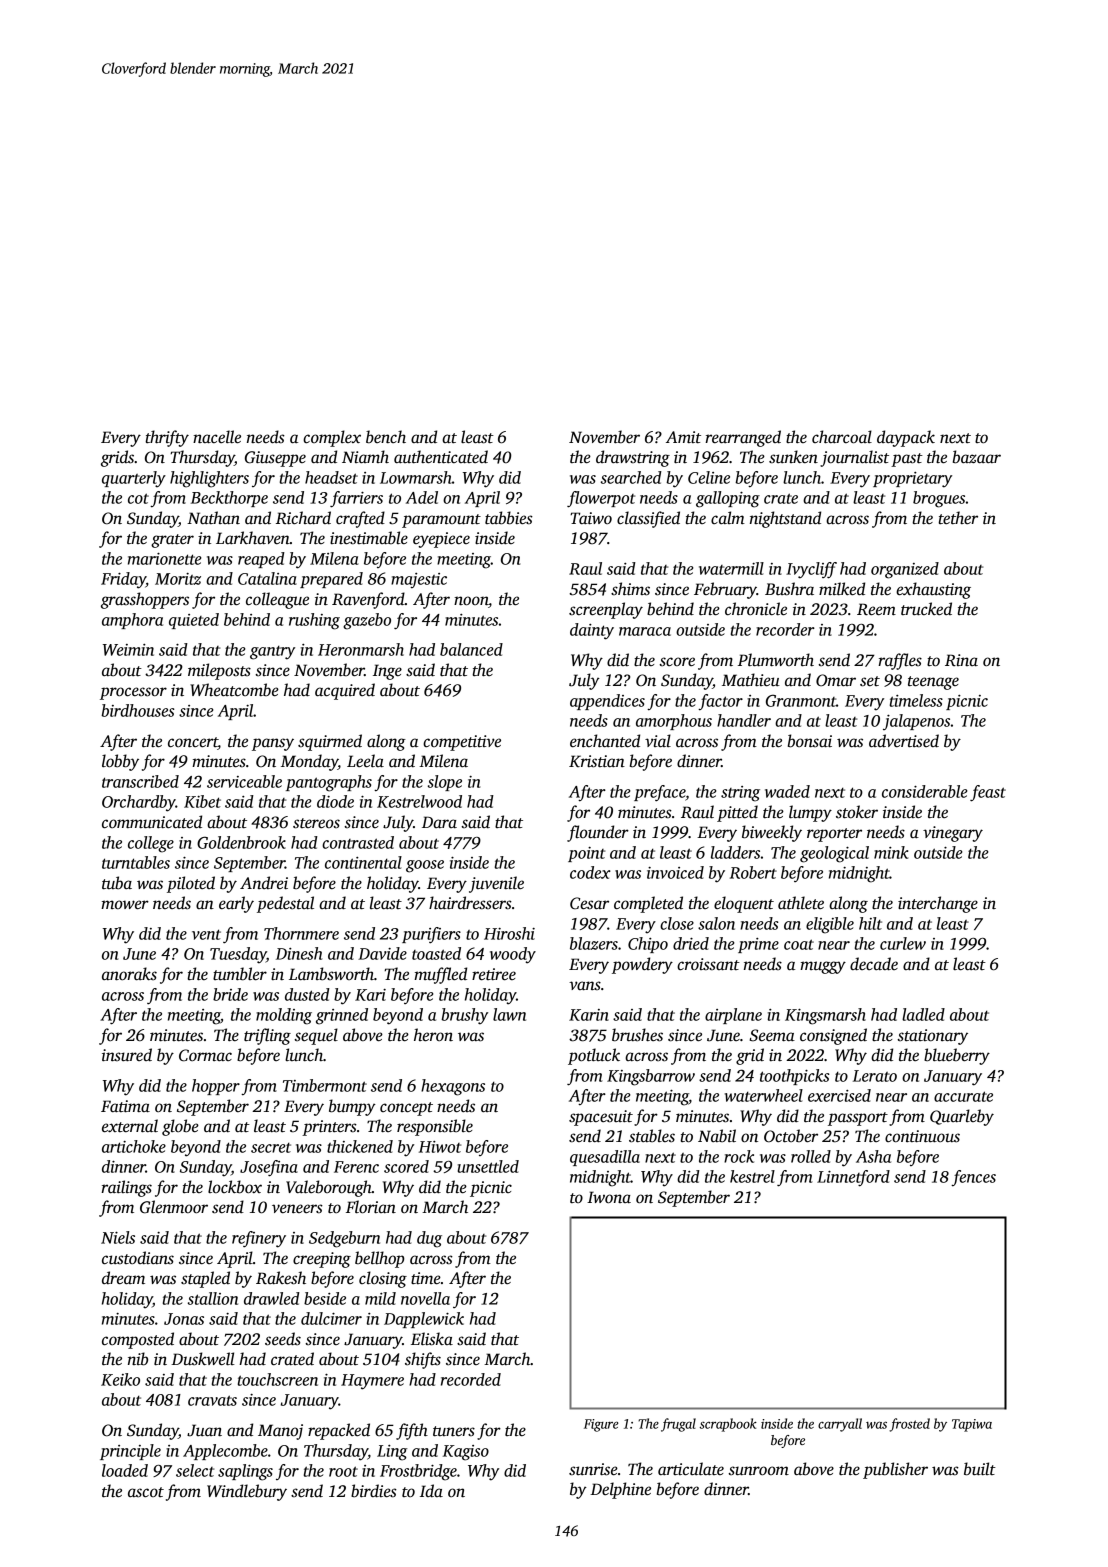 This image has width=1108, height=1567. Describe the element at coordinates (441, 457) in the image. I see `authenticated` at that location.
